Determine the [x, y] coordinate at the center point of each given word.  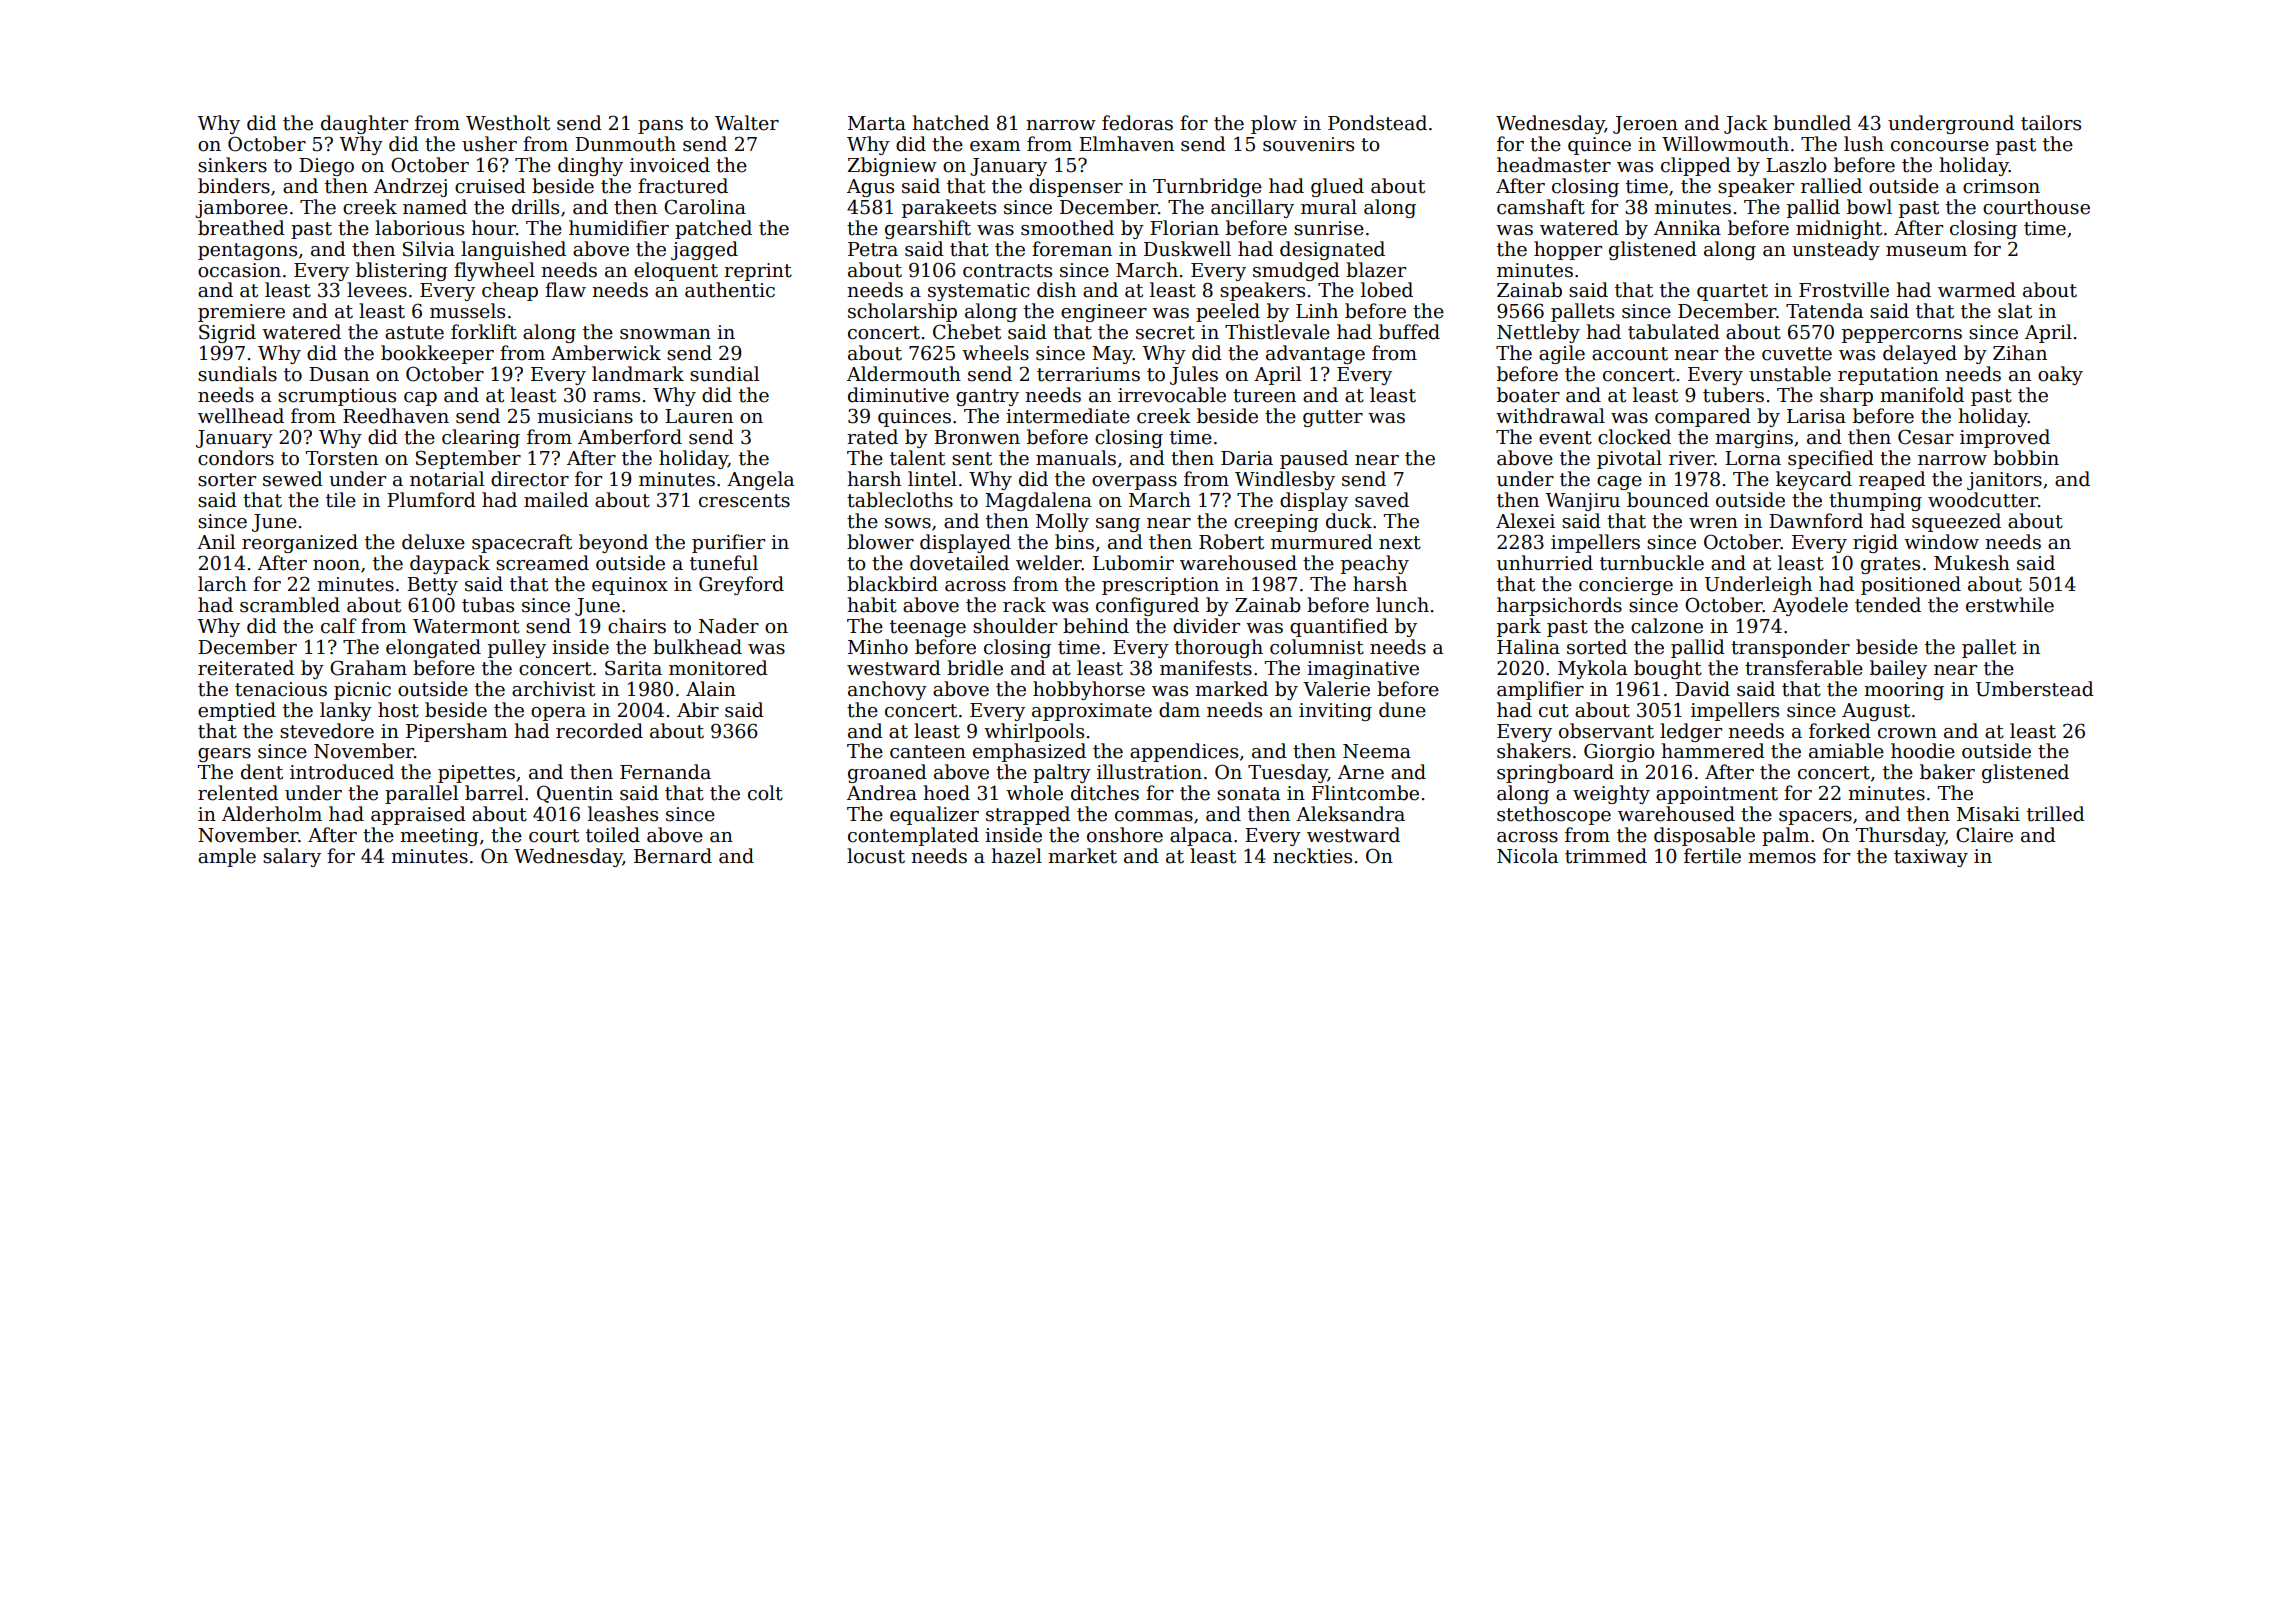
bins [1074, 542]
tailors [2051, 123]
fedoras [1137, 123]
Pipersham [457, 732]
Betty [432, 586]
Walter [747, 123]
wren [1713, 523]
